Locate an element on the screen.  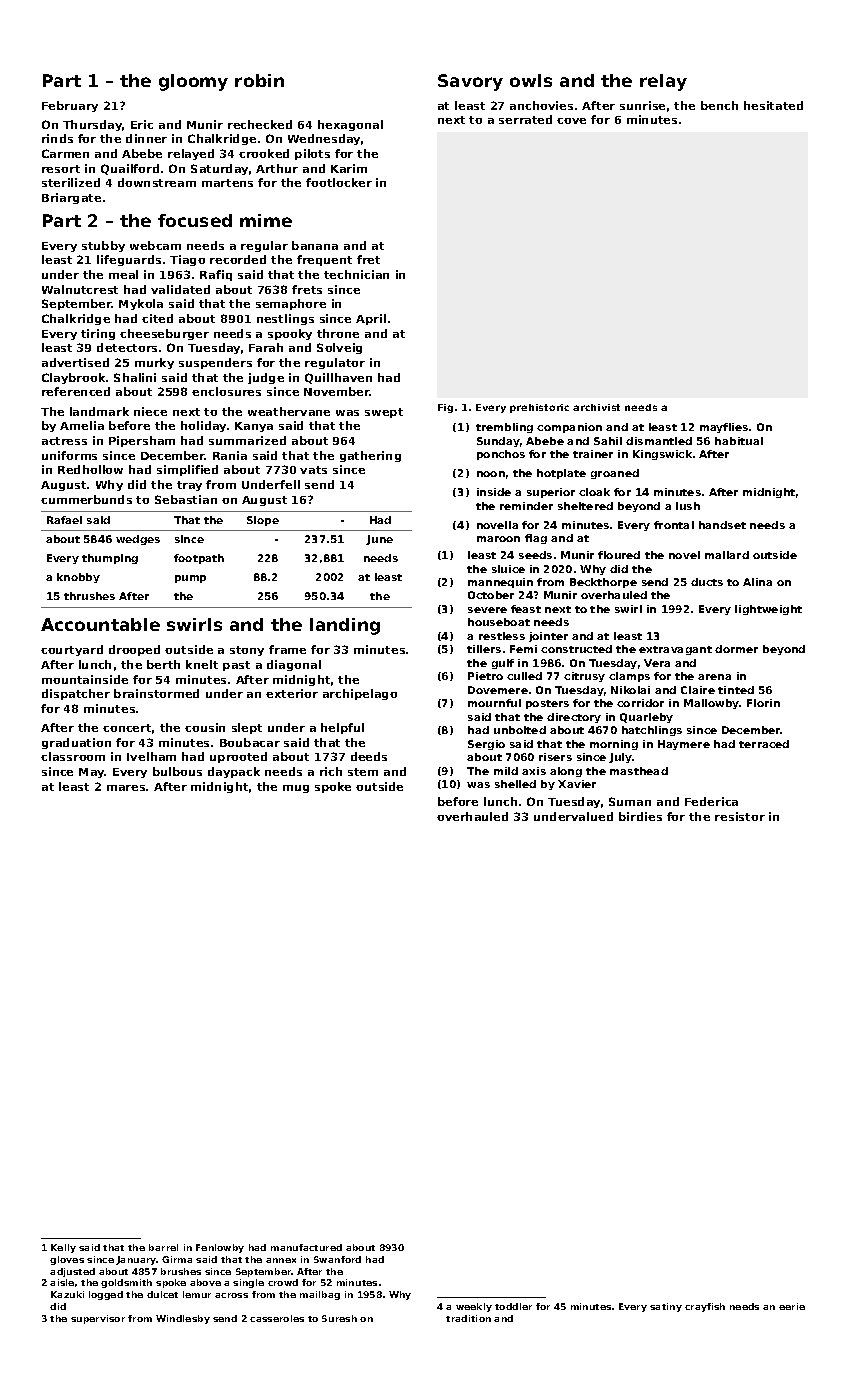
Suresh is located at coordinates (339, 1318).
